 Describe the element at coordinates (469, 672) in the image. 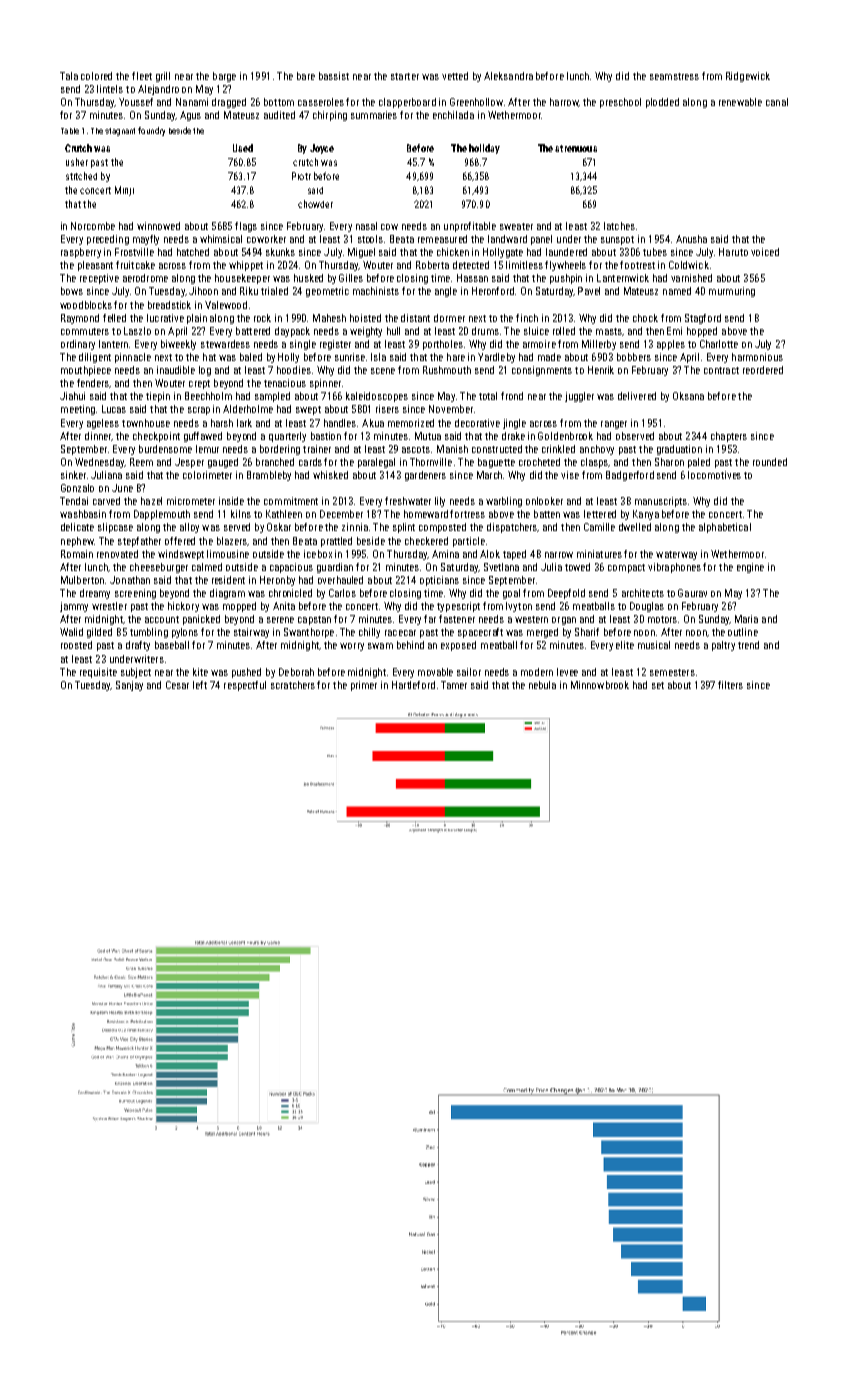

I see `sailor` at that location.
